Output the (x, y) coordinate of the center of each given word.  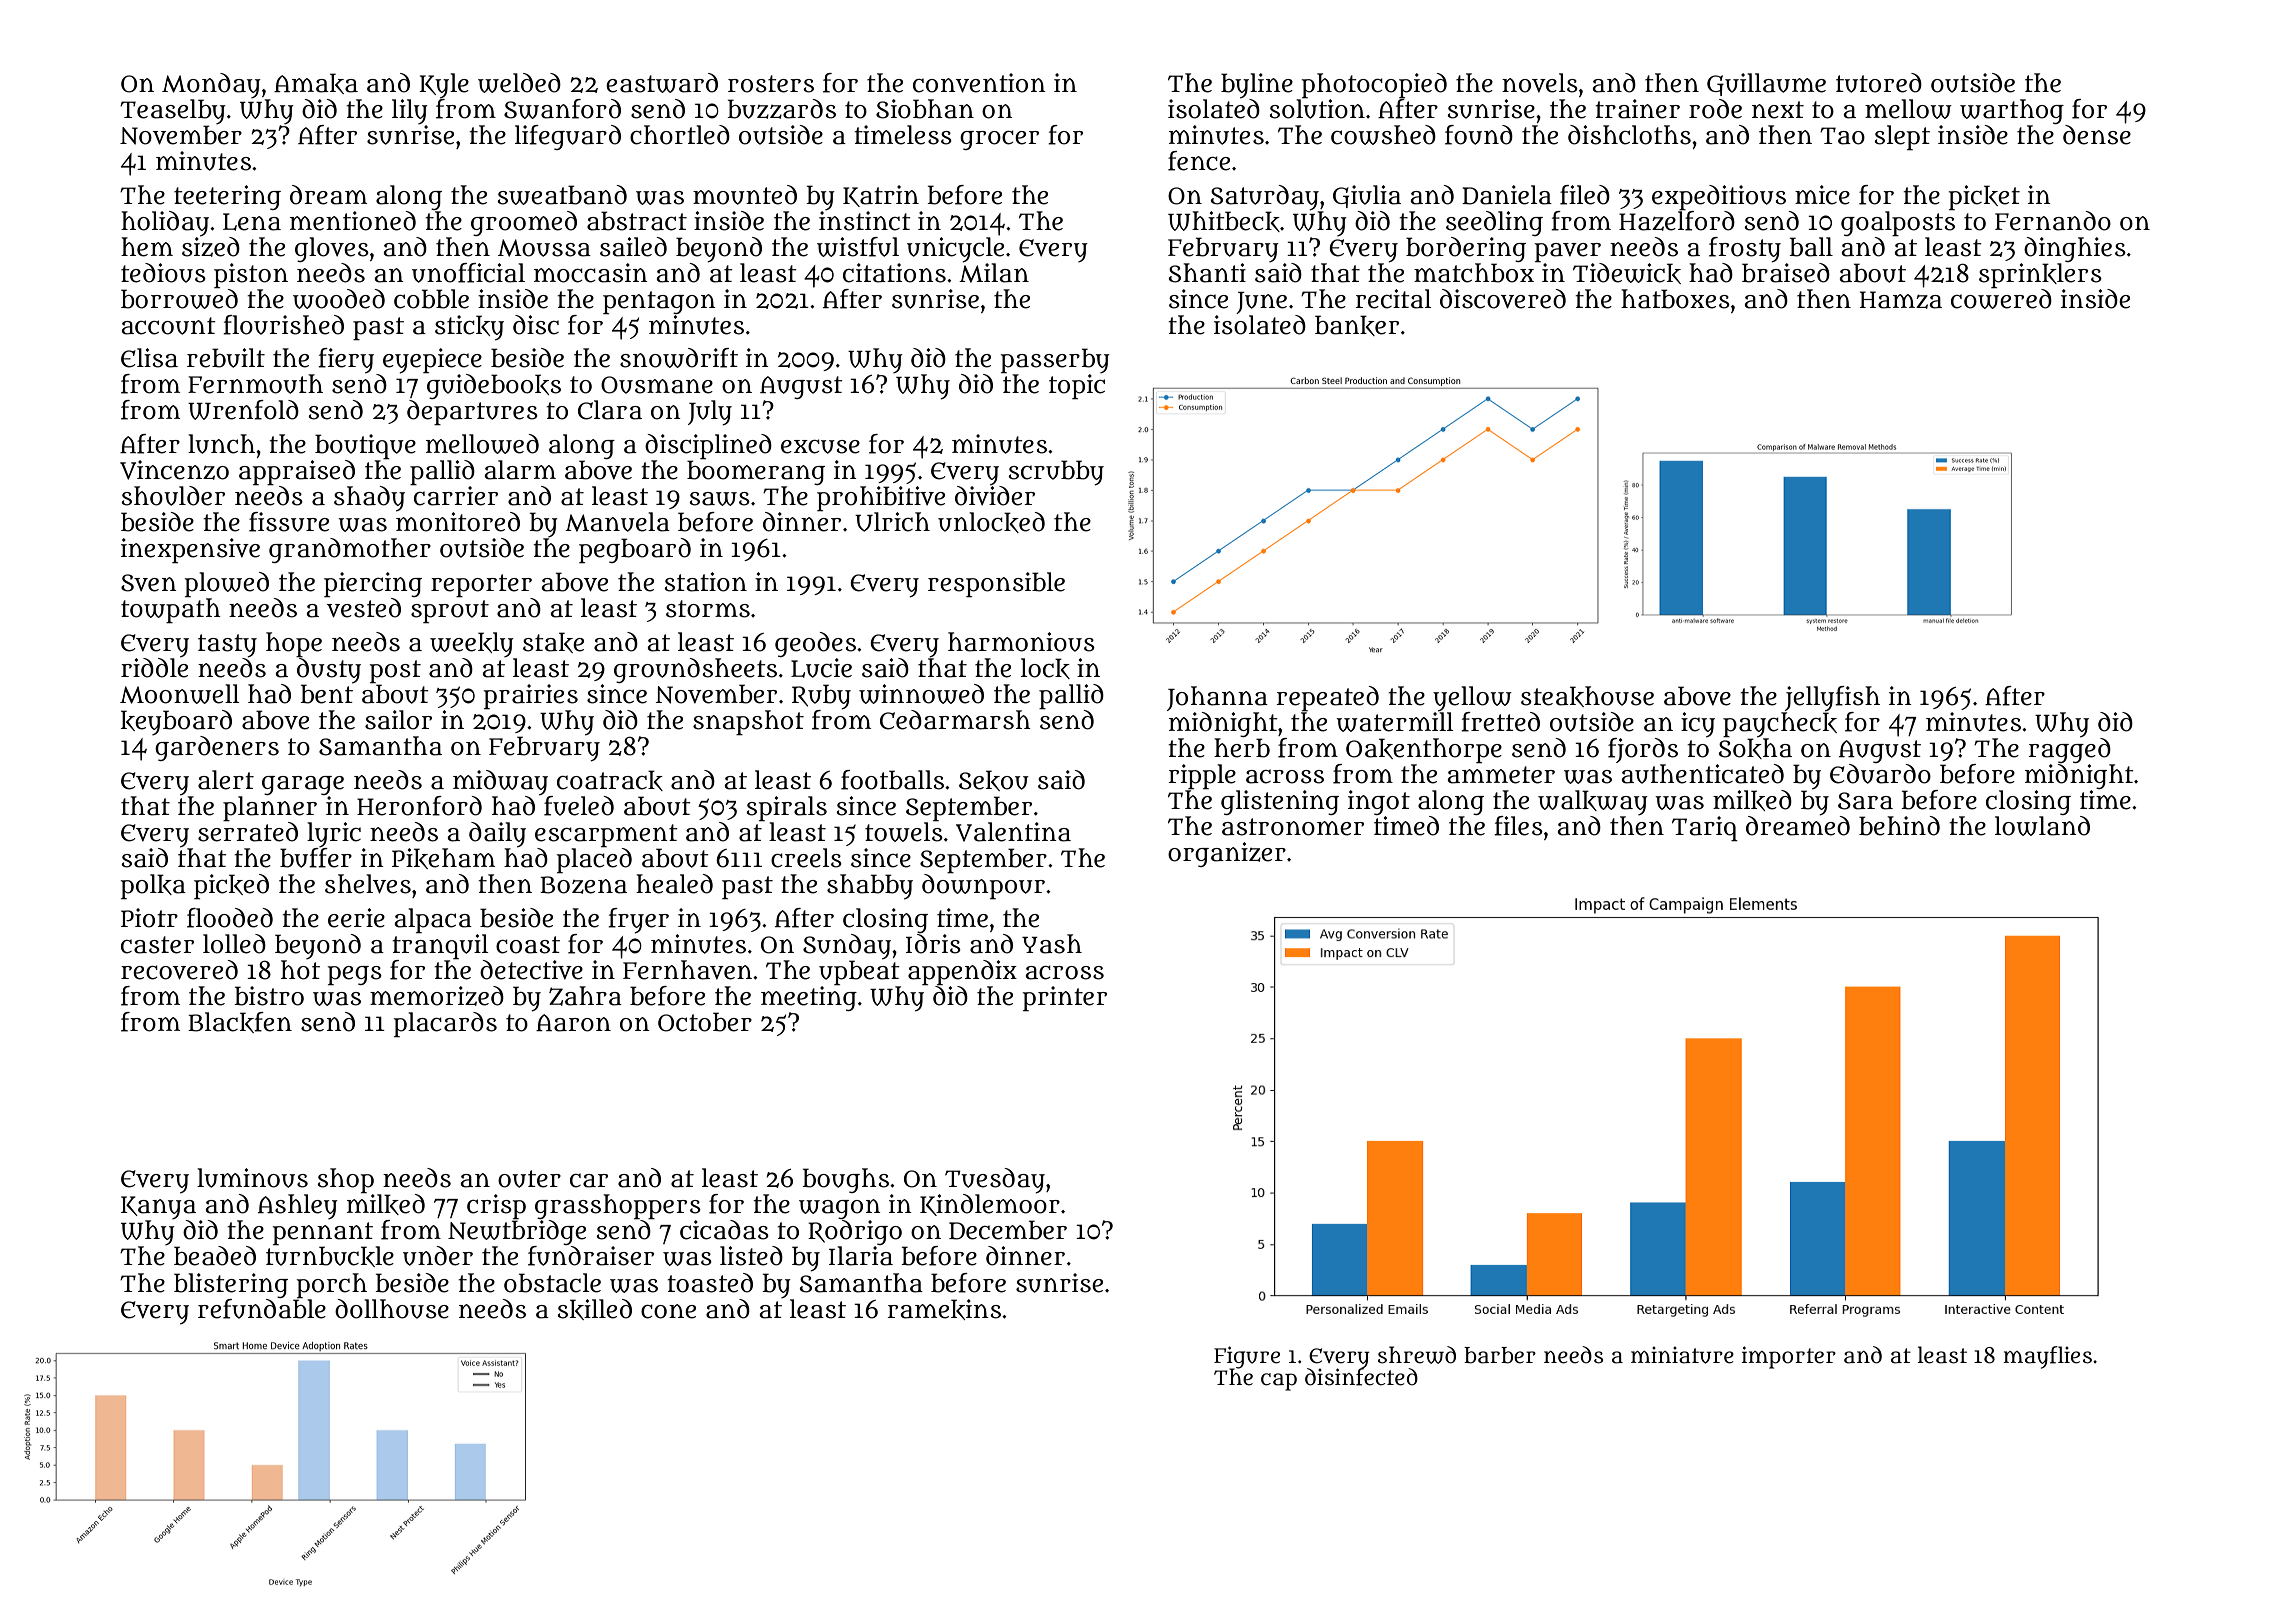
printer (1065, 998)
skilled (594, 1309)
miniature (1682, 1355)
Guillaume (1766, 84)
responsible (996, 584)
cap (1279, 1382)
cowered (2001, 299)
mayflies (2047, 1357)
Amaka (316, 83)
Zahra (585, 996)
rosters (771, 84)
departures (472, 412)
